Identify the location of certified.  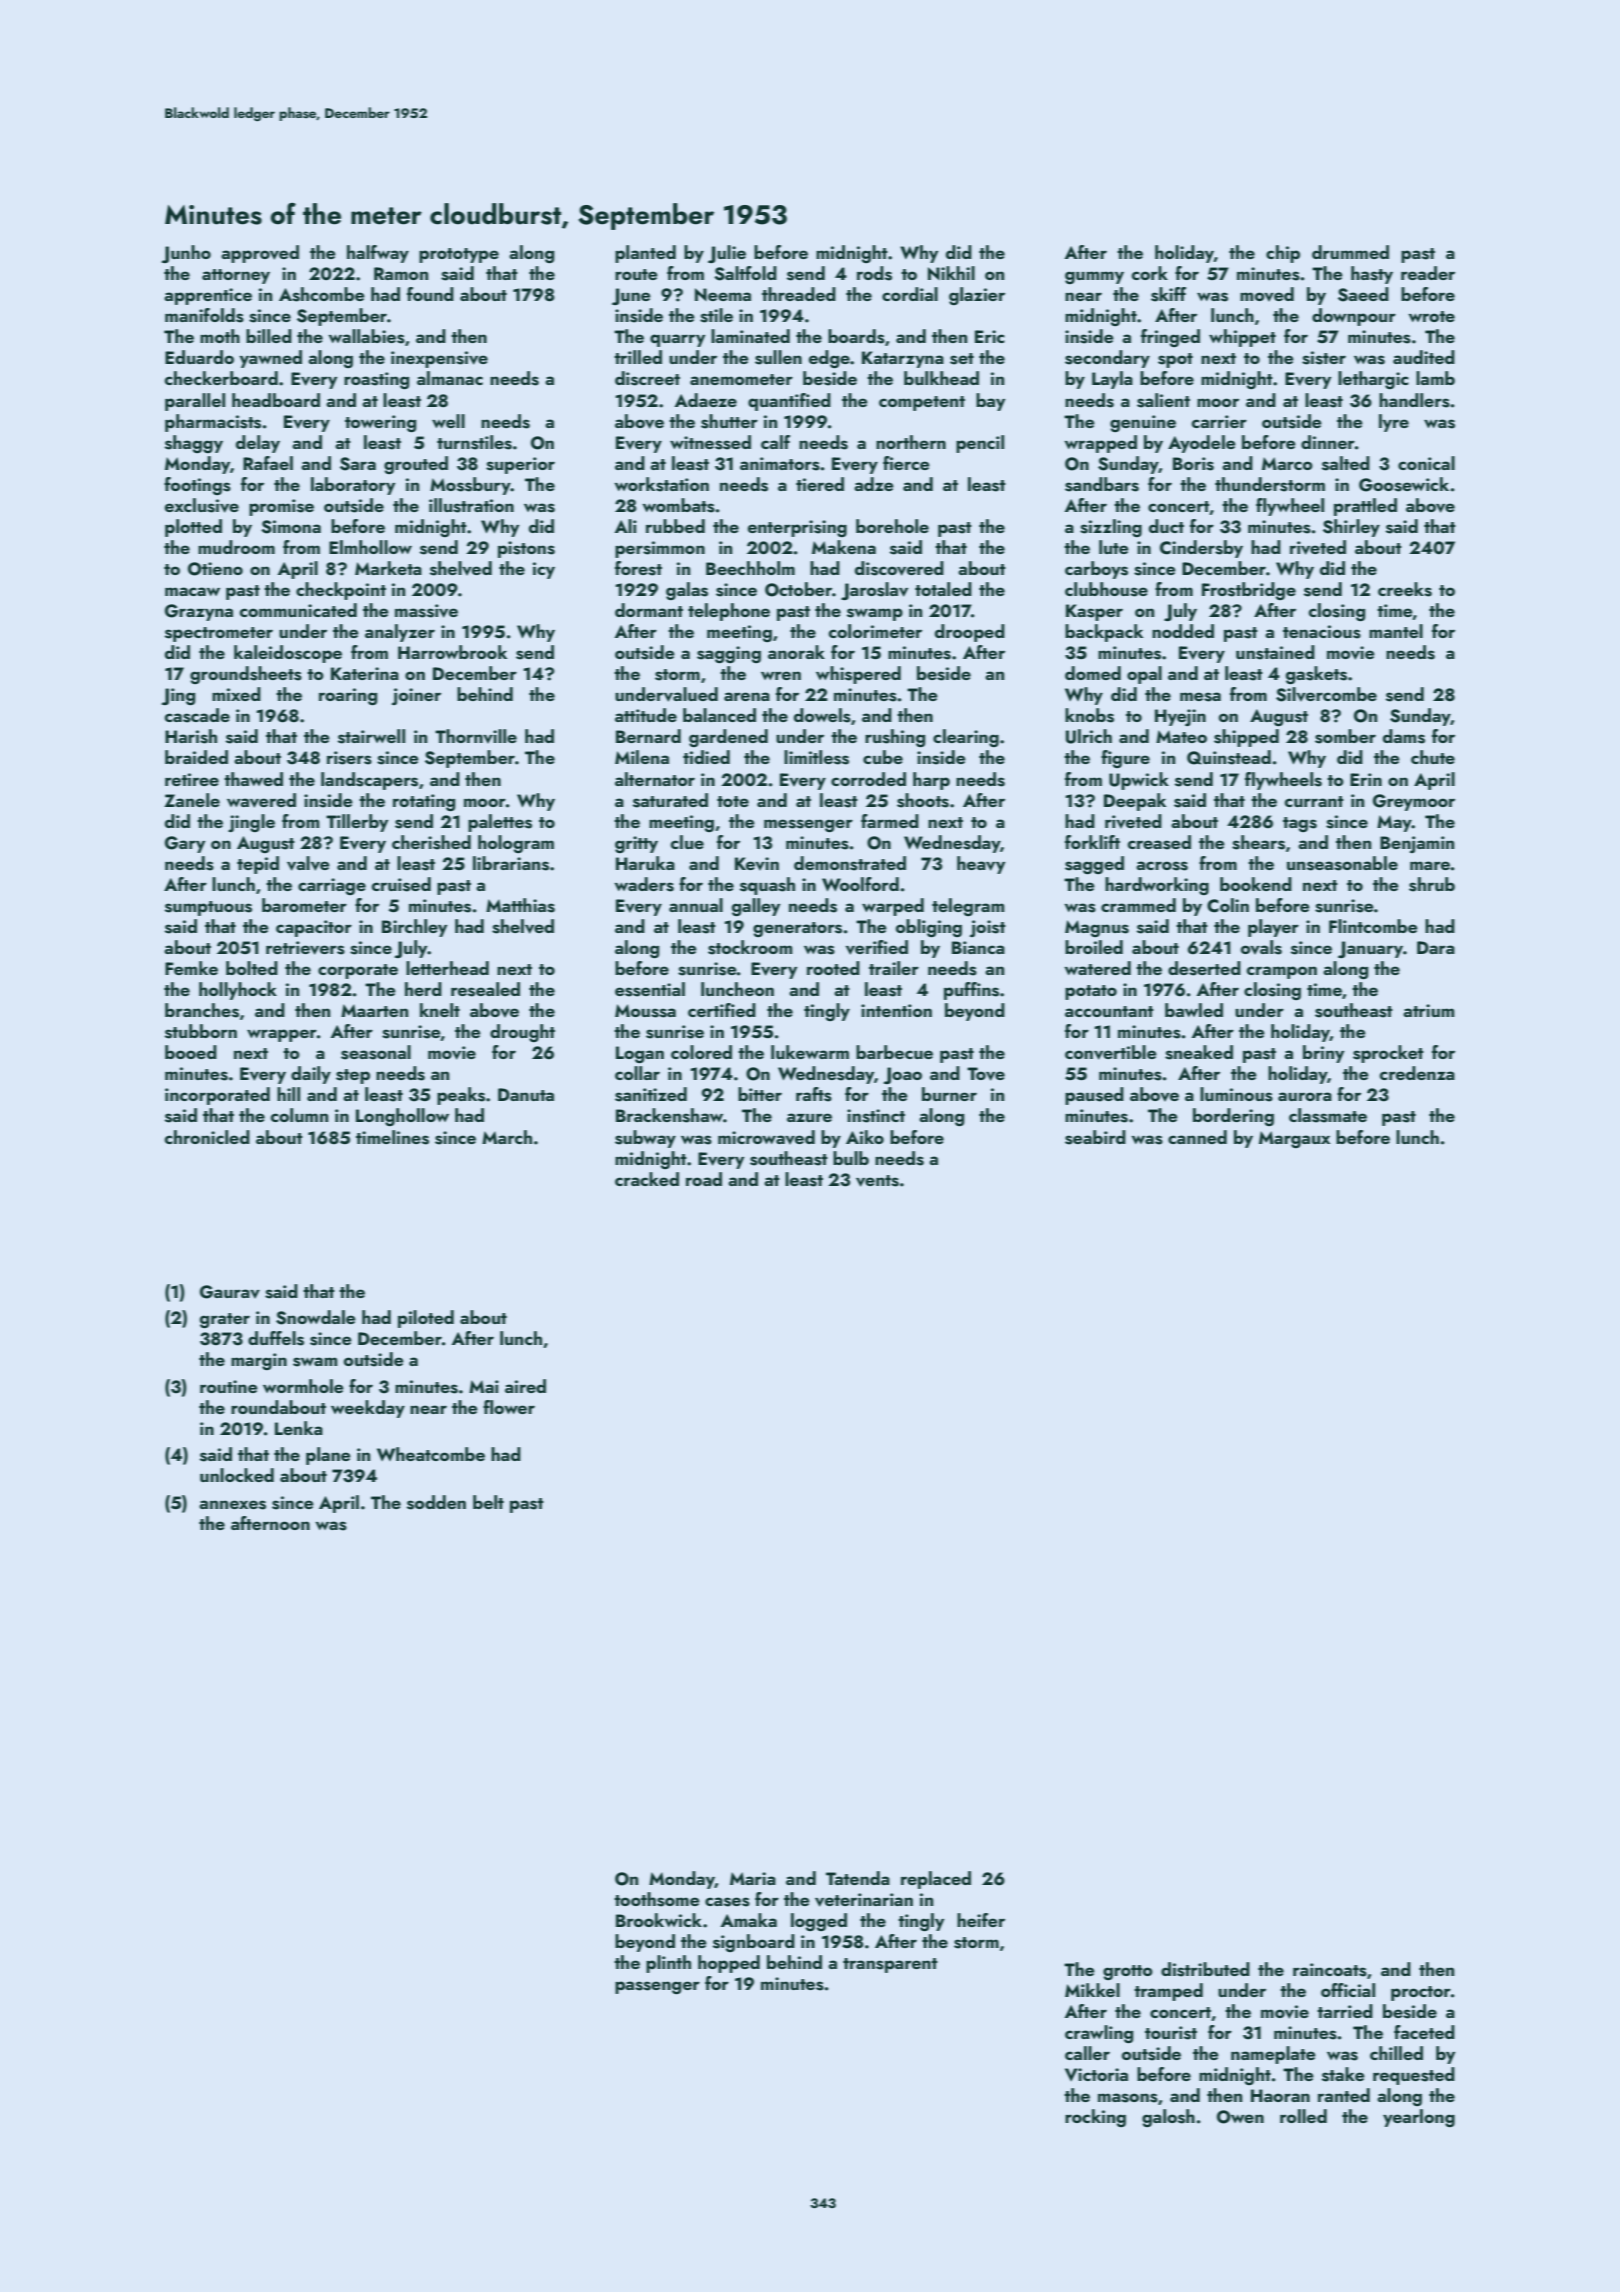
(722, 1010).
